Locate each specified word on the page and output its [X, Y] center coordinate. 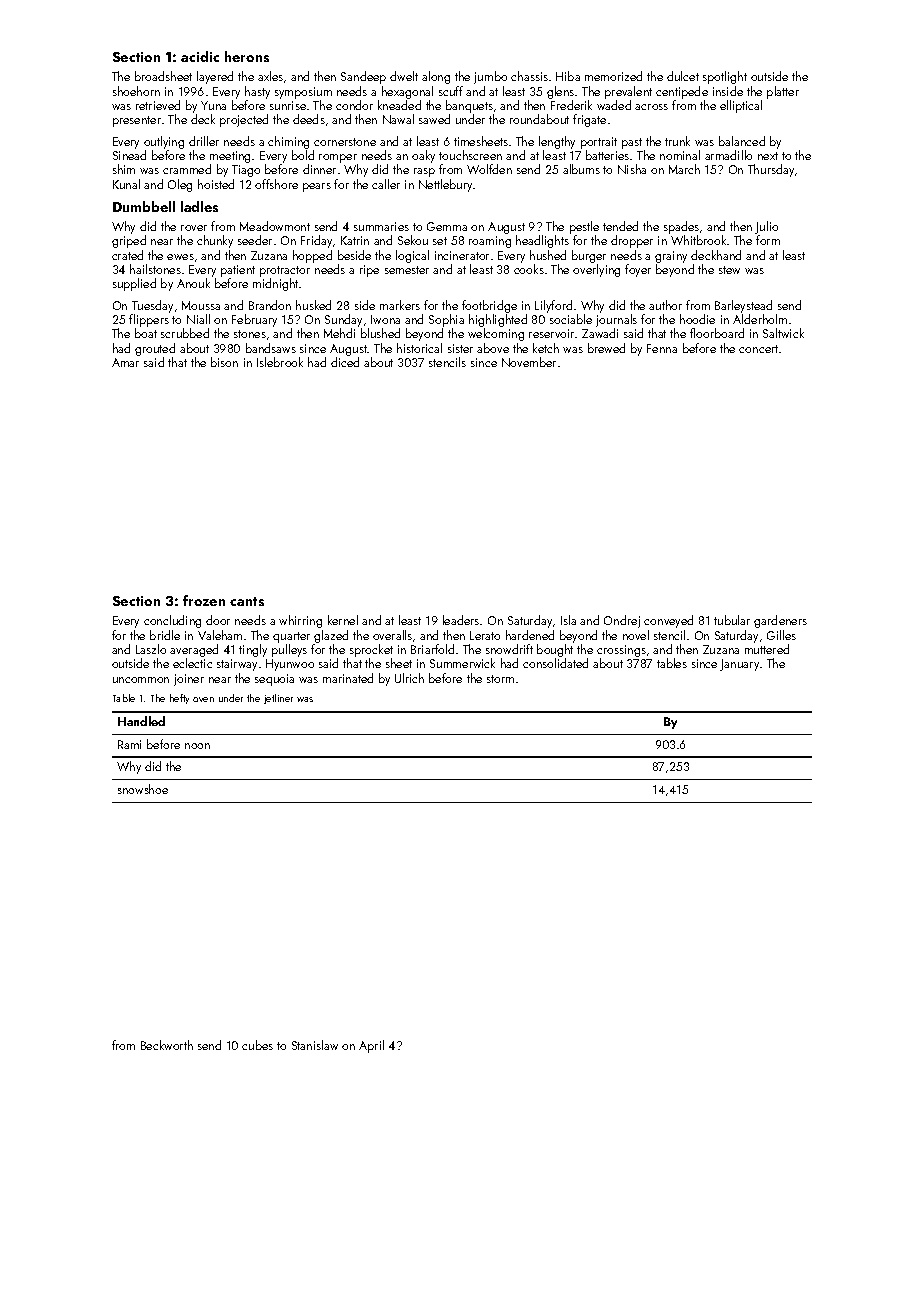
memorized [613, 76]
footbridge [489, 306]
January [739, 665]
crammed [187, 169]
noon [197, 746]
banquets [469, 106]
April [371, 1046]
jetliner [278, 699]
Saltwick [783, 333]
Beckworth [167, 1045]
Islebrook [280, 362]
